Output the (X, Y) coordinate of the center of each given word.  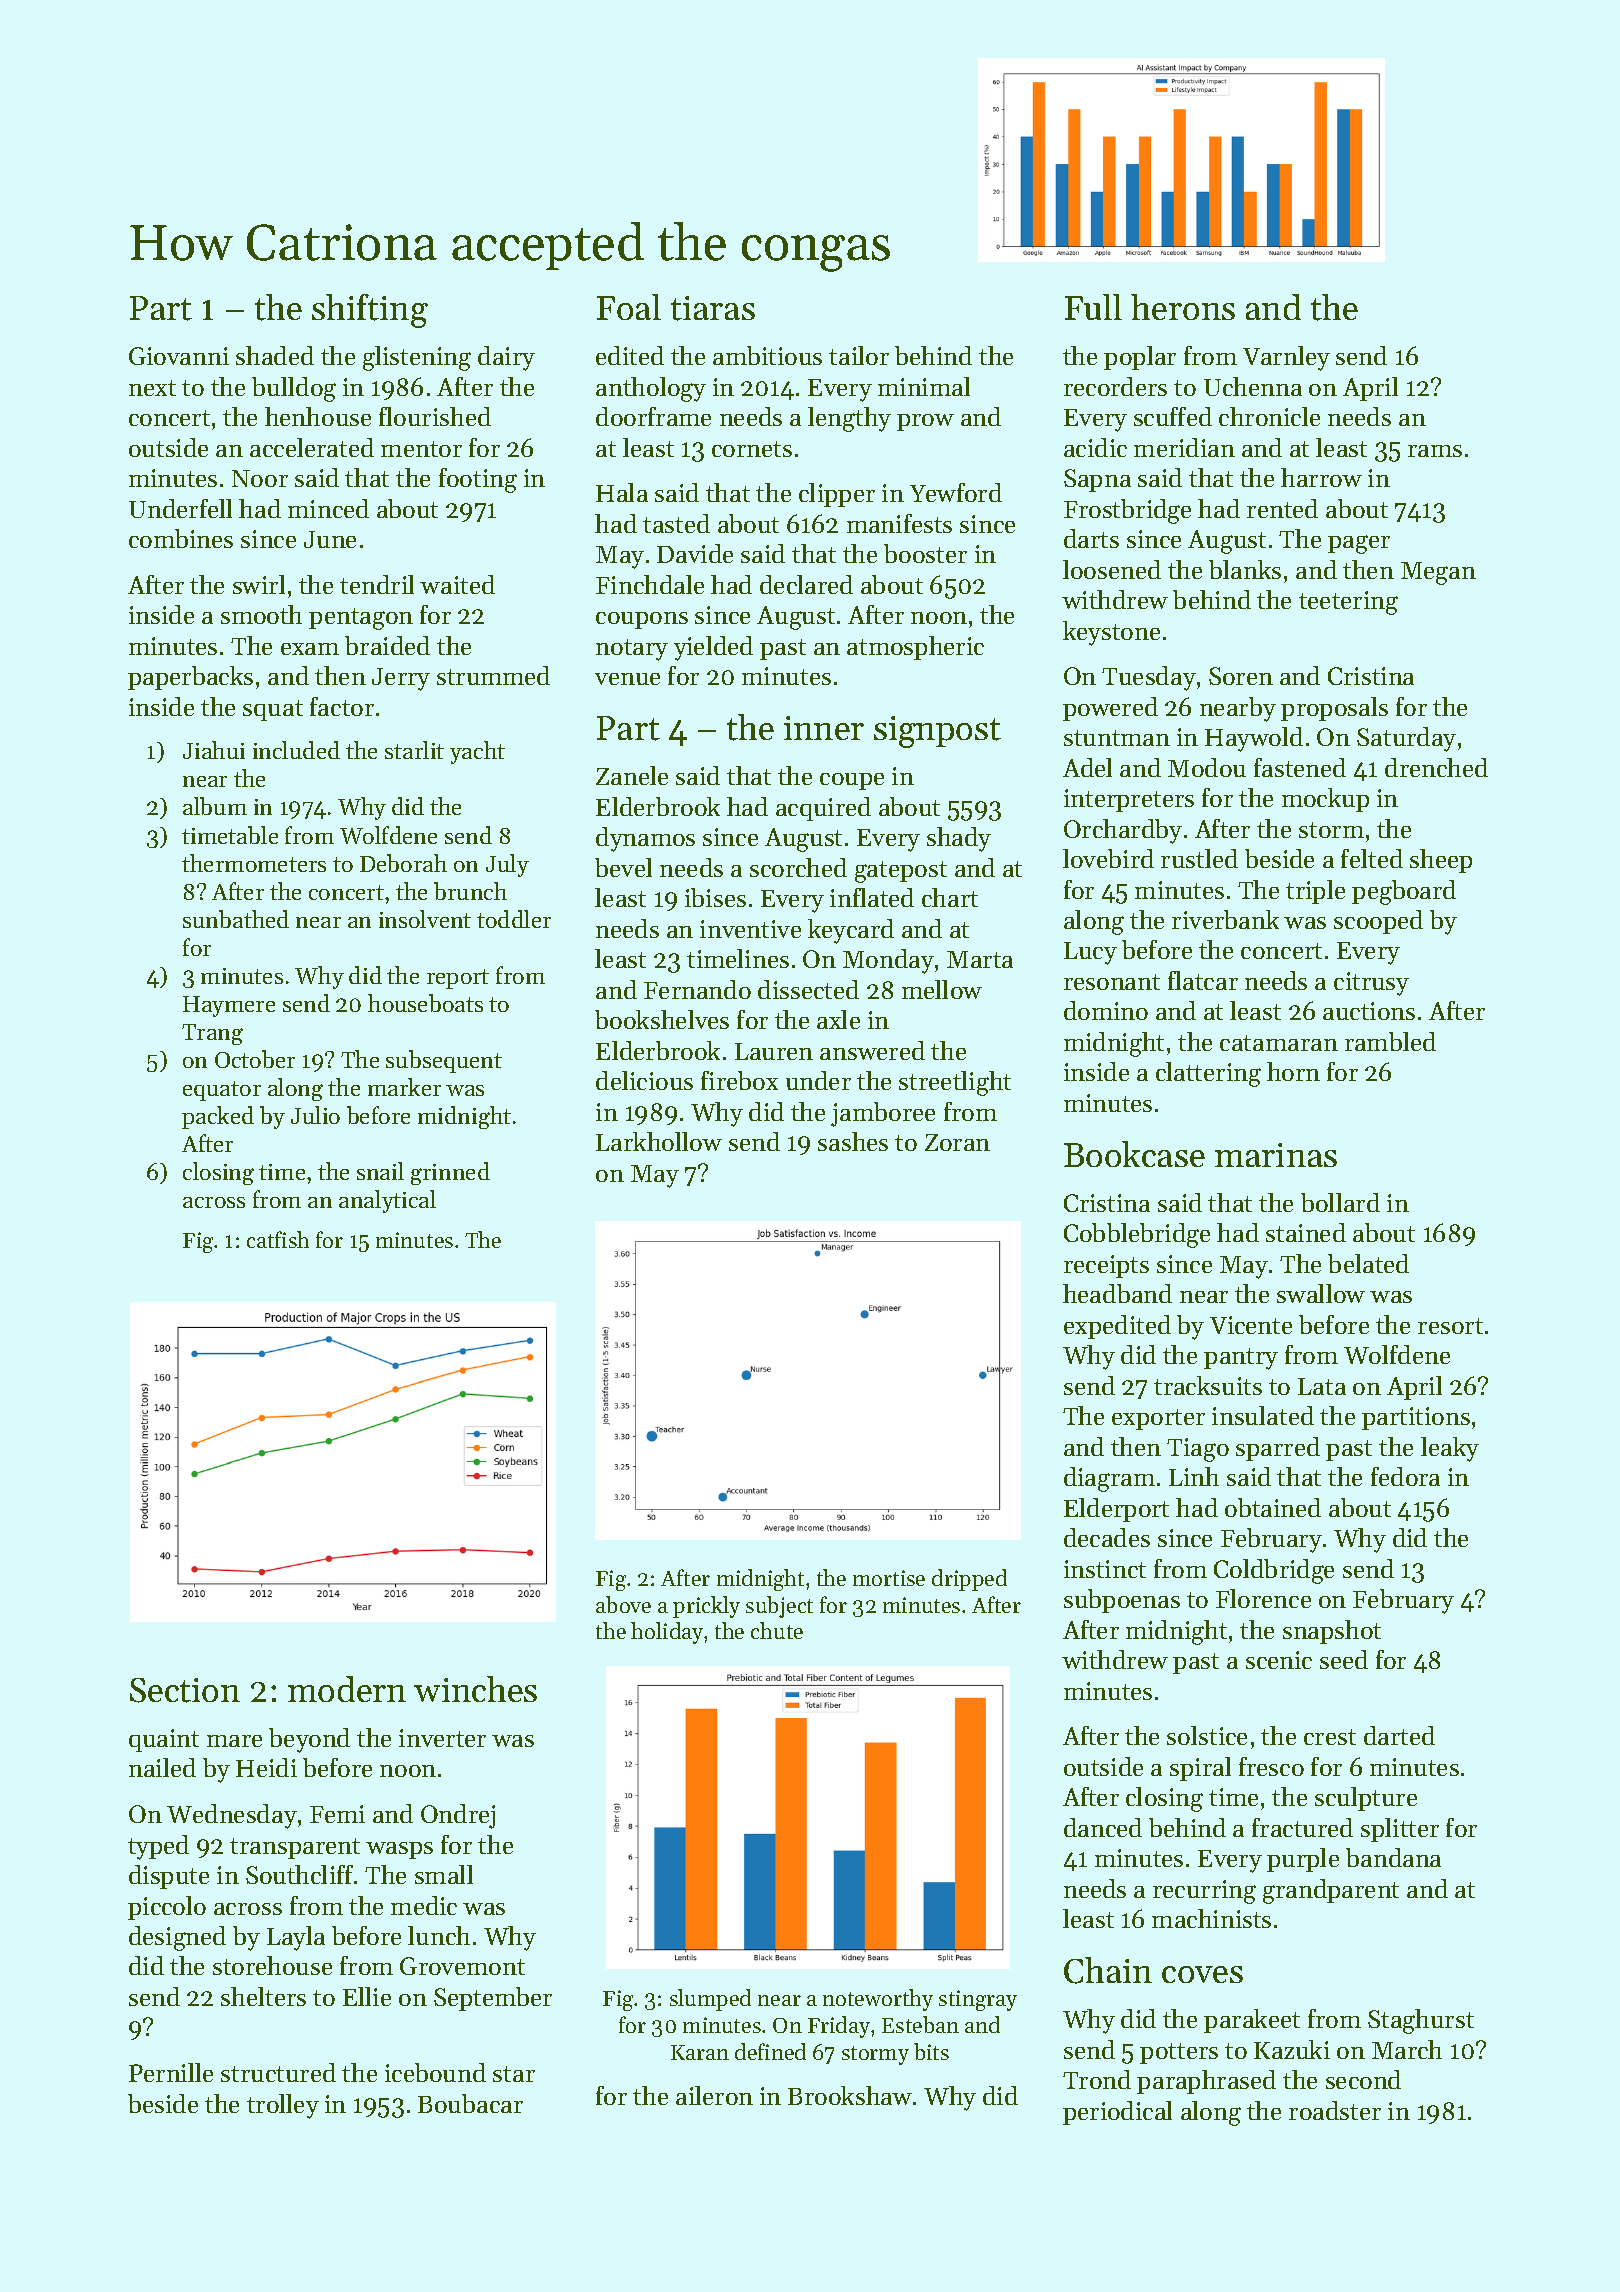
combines (181, 538)
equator (222, 1091)
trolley (283, 2106)
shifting (370, 311)
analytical (387, 1201)
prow (925, 422)
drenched (1436, 767)
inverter (442, 1738)
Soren (1241, 676)
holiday (667, 1633)
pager (1359, 544)
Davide (695, 553)
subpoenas (1122, 1601)
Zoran (957, 1142)
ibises (715, 897)
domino (1106, 1010)
